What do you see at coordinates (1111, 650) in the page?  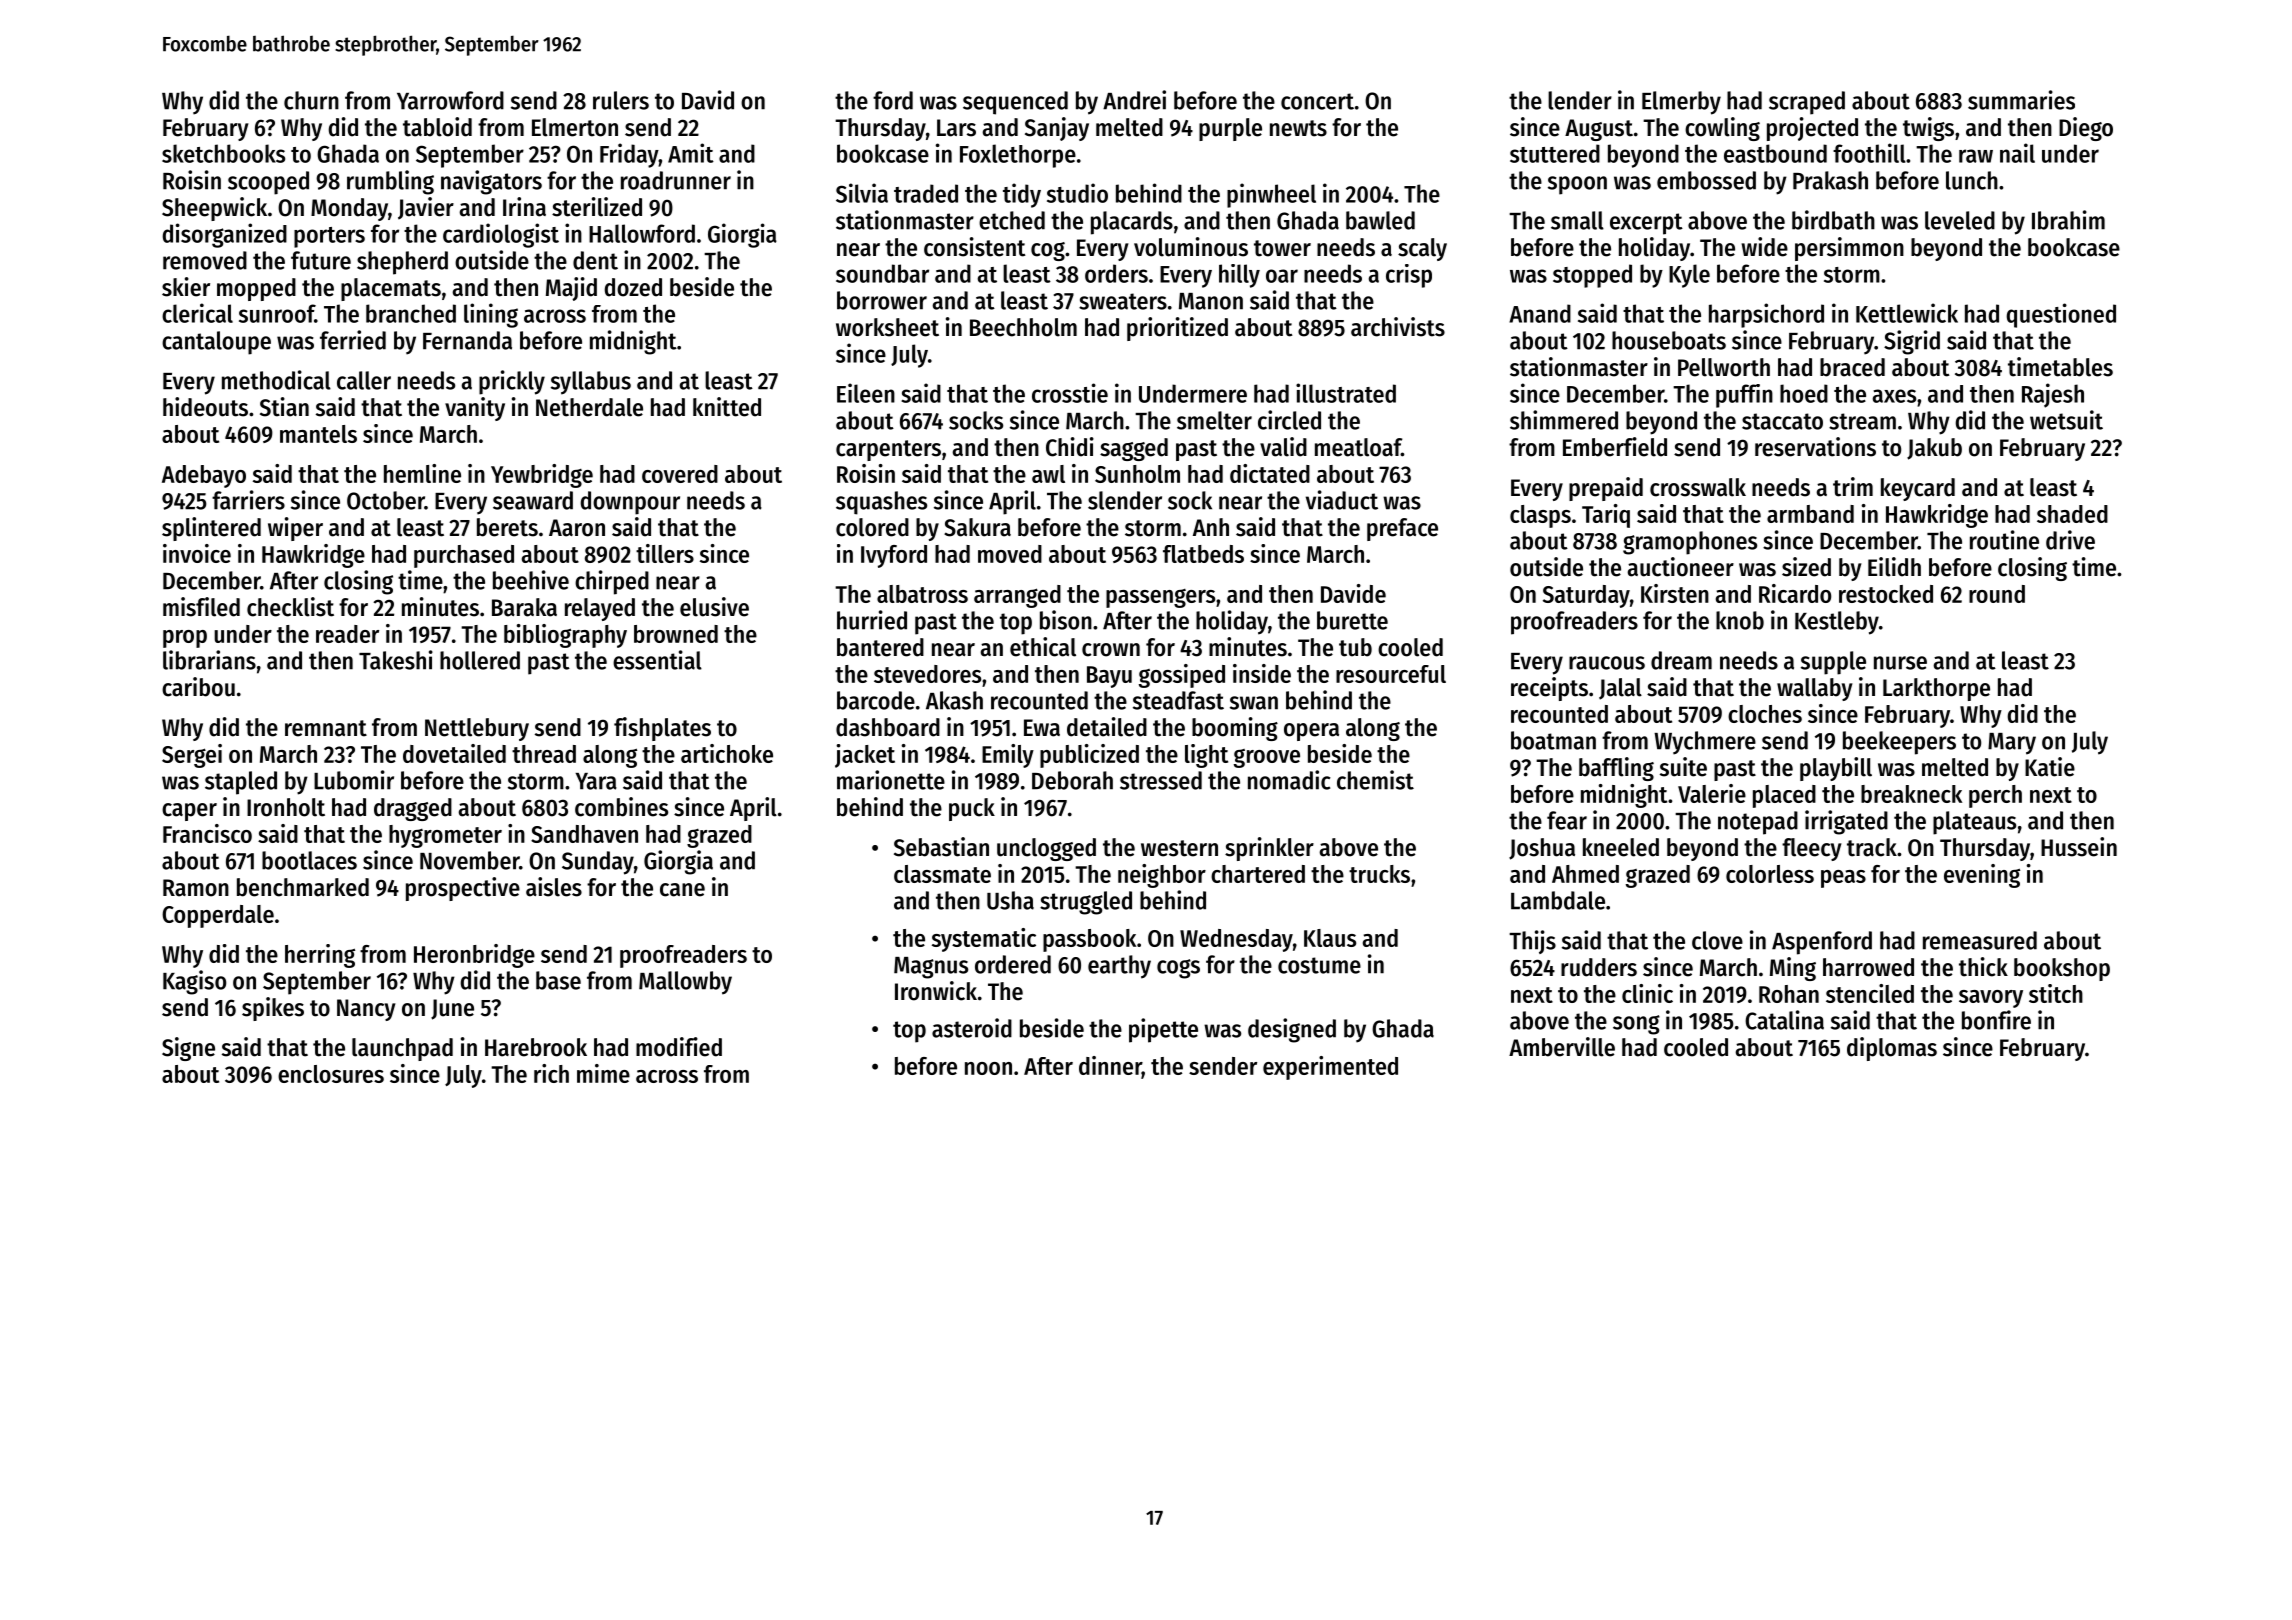 I see `crown` at bounding box center [1111, 650].
